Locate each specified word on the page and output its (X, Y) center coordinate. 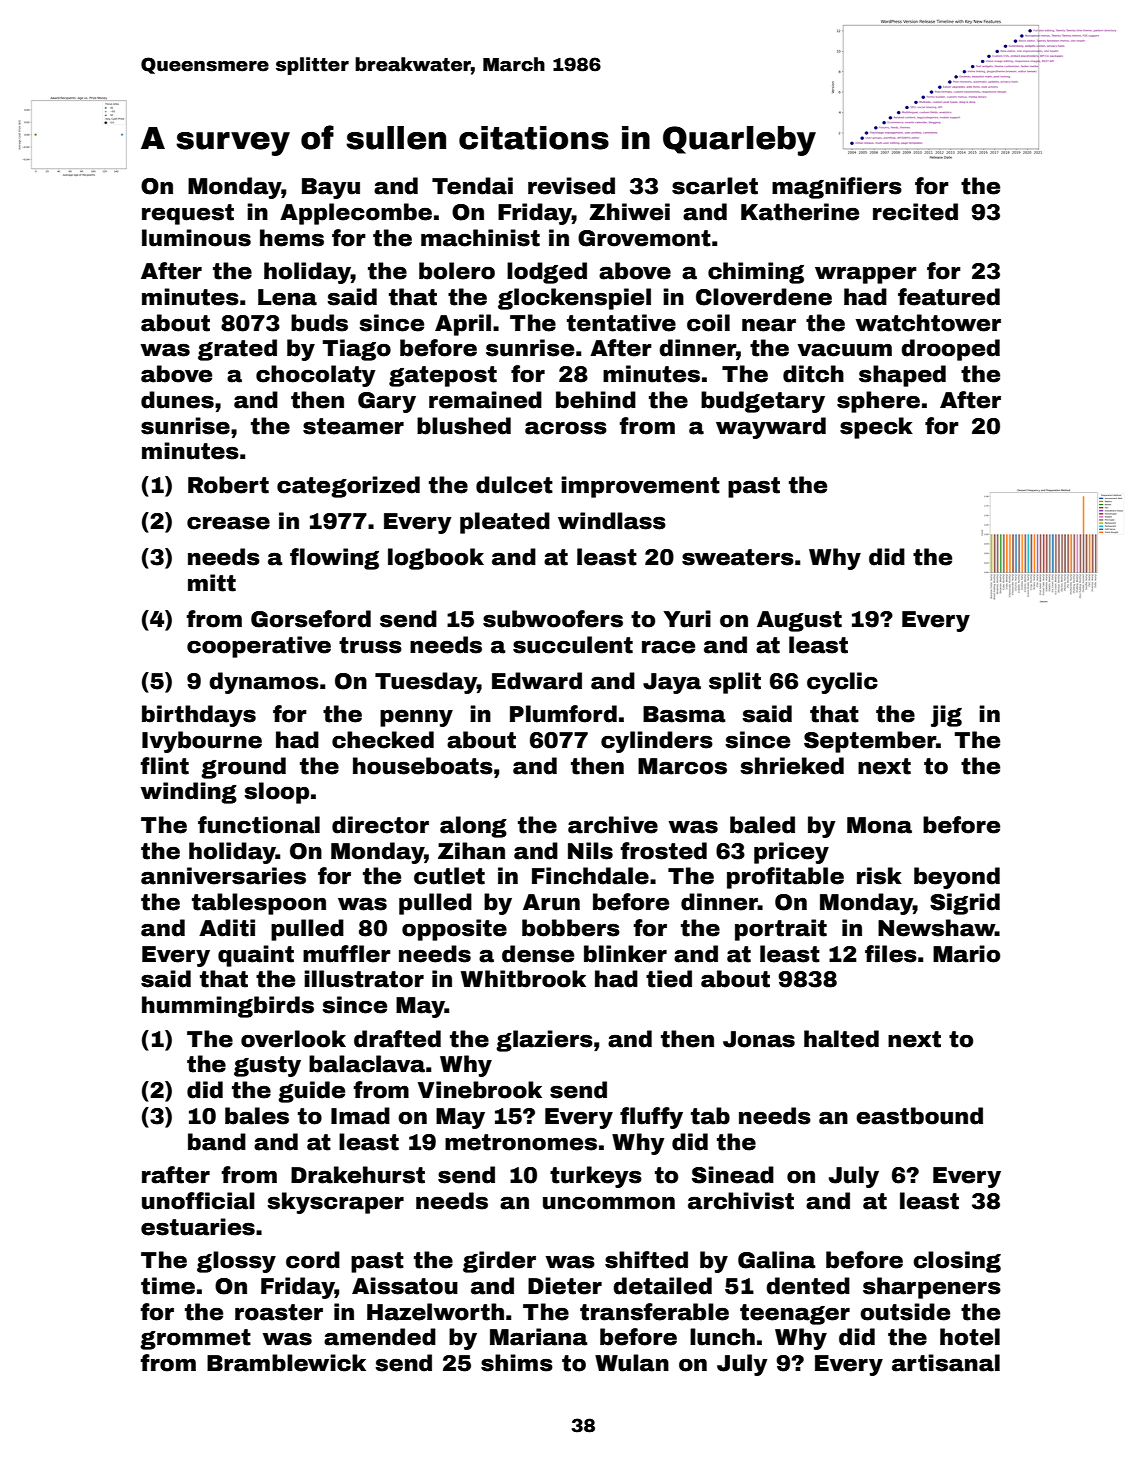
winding (189, 793)
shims (517, 1363)
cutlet (449, 876)
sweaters (738, 557)
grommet (195, 1339)
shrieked (792, 766)
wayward (771, 428)
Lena (287, 297)
